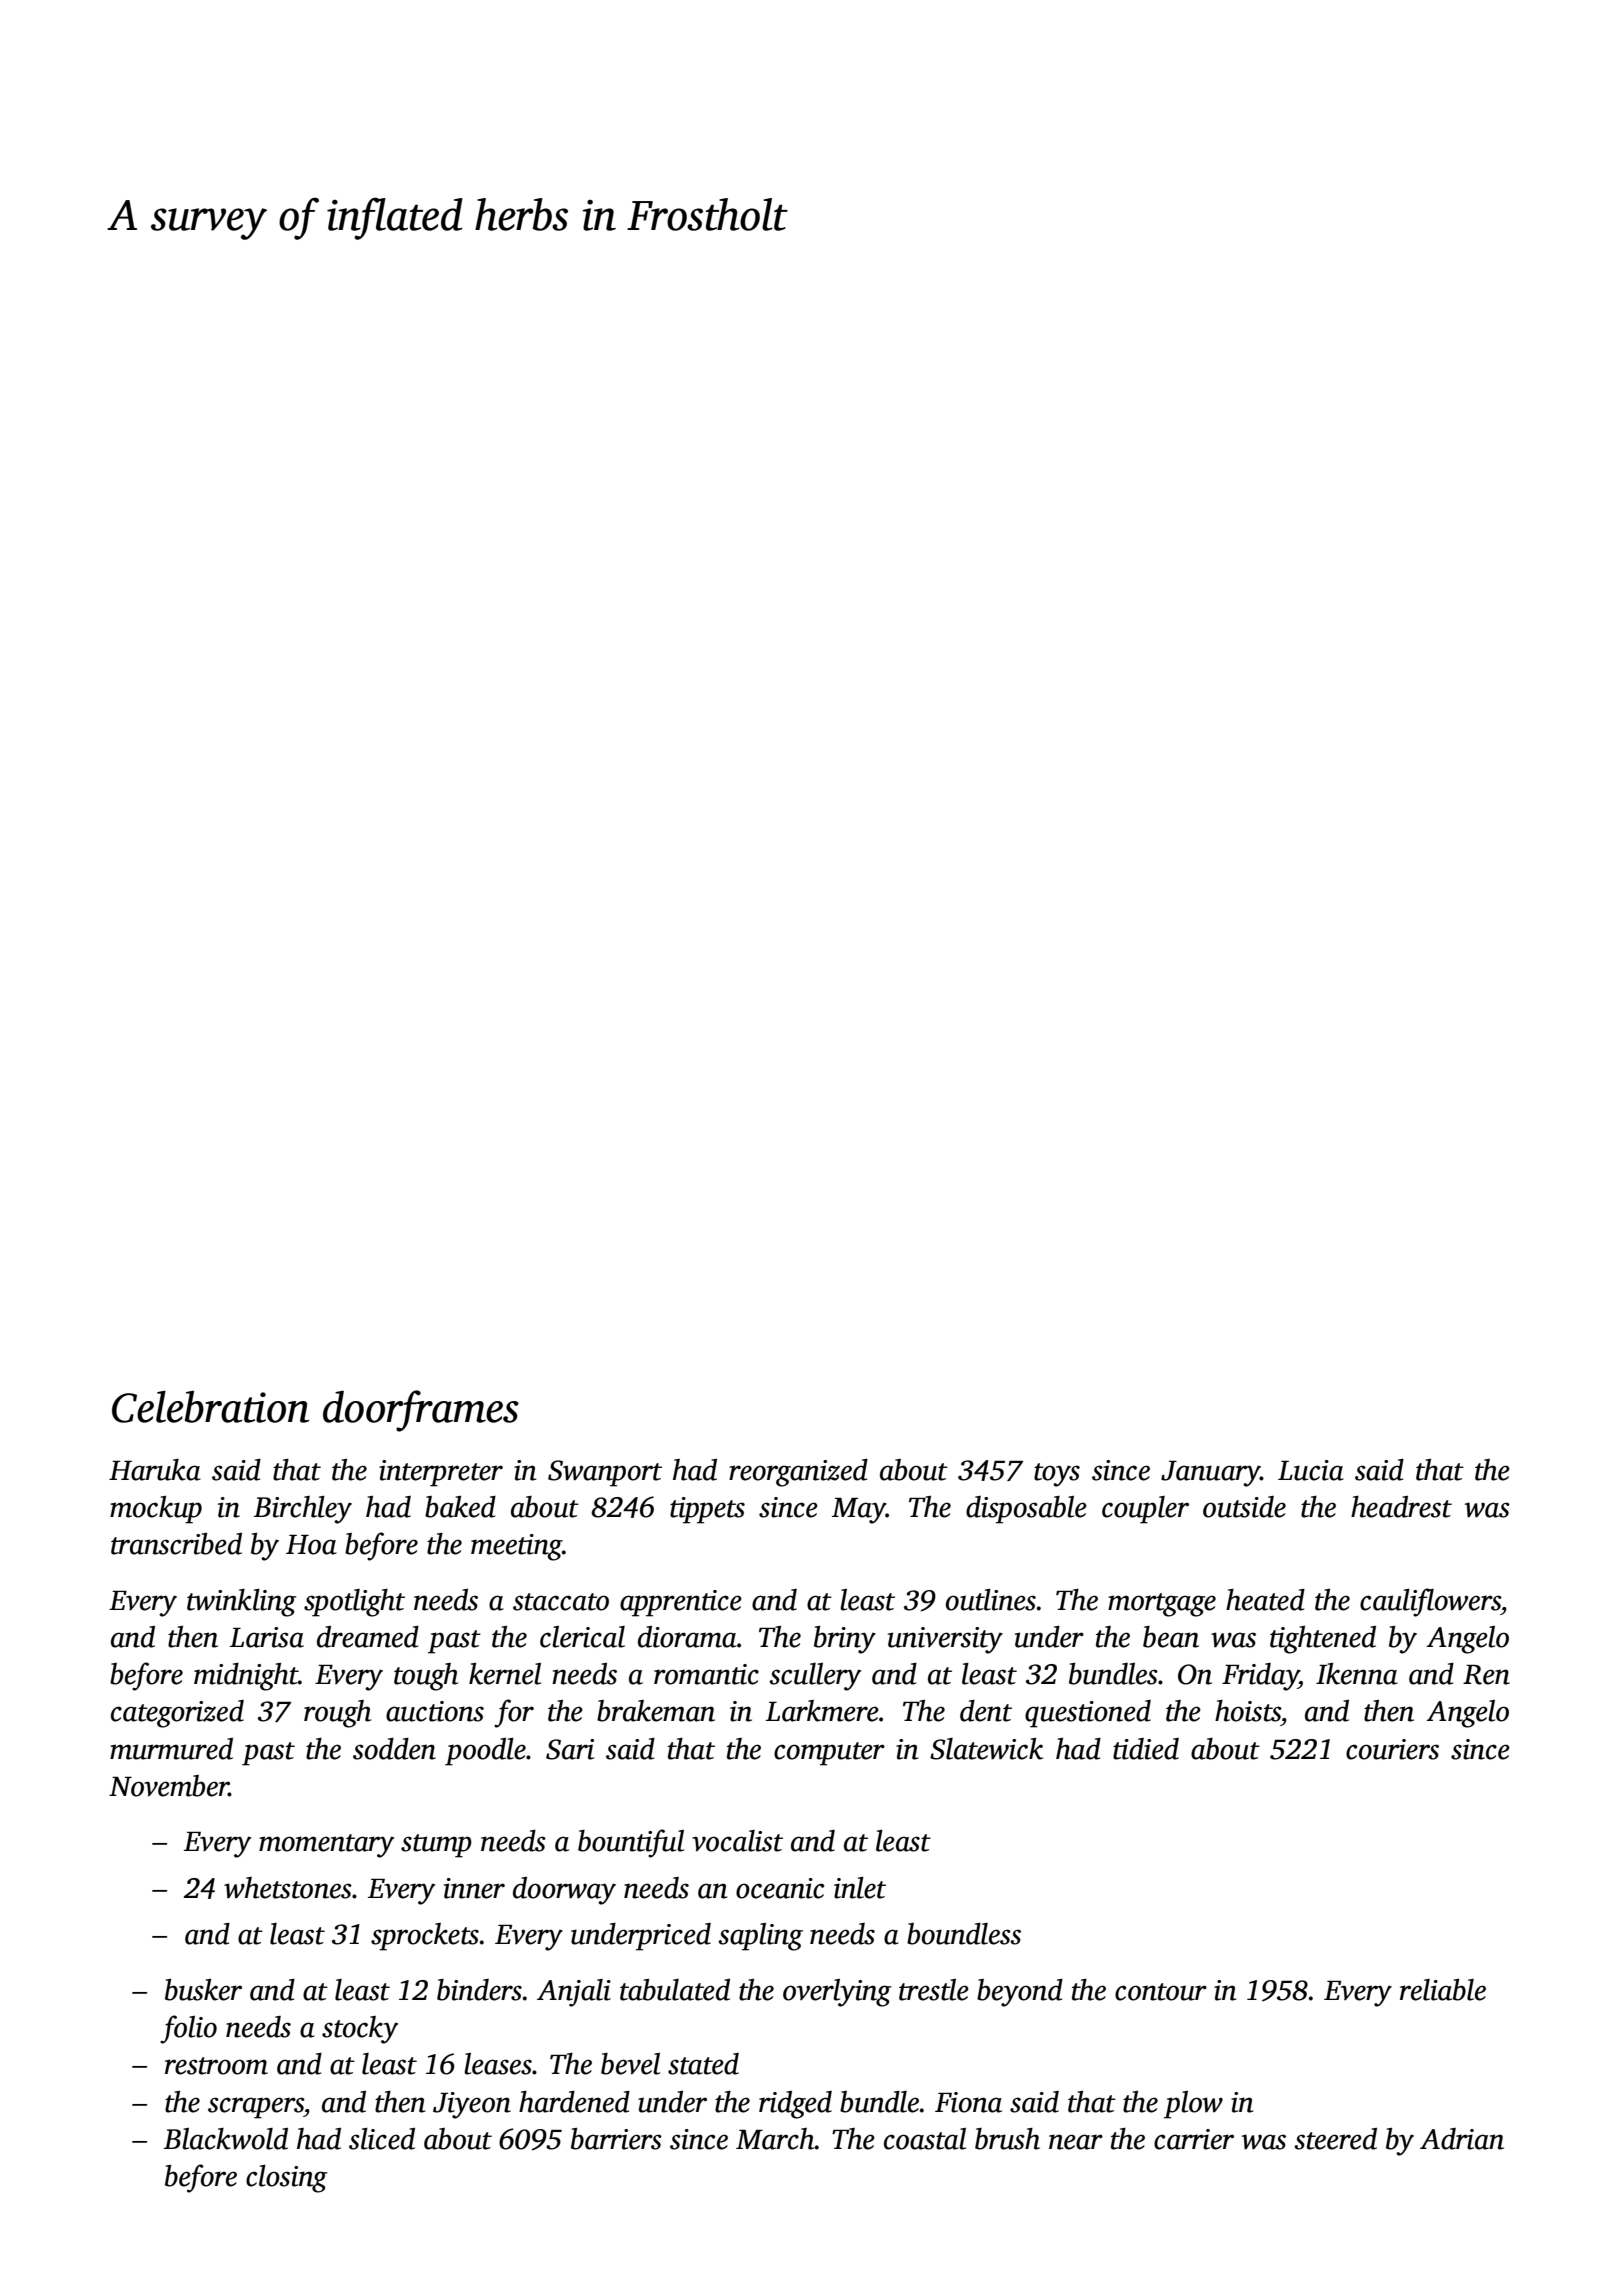  What do you see at coordinates (421, 1411) in the screenshot?
I see `doorframes` at bounding box center [421, 1411].
